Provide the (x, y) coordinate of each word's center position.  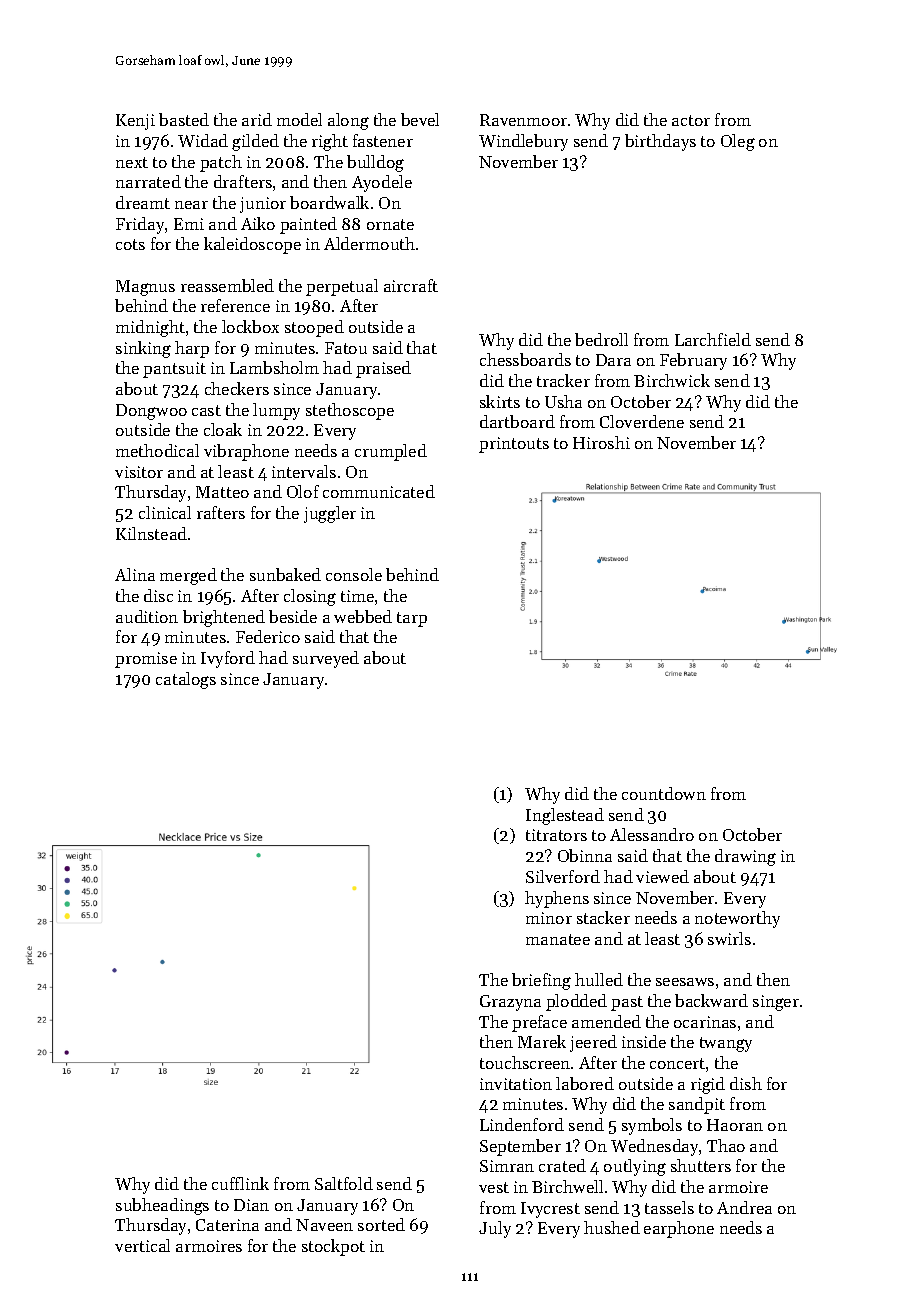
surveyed (326, 659)
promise (146, 660)
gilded (255, 142)
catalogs (186, 680)
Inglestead (565, 816)
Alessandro (652, 834)
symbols (652, 1126)
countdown (664, 793)
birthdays (660, 142)
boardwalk (329, 202)
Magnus (145, 288)
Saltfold (344, 1183)
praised (383, 369)
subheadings (162, 1206)
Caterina (227, 1225)
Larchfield (713, 339)
